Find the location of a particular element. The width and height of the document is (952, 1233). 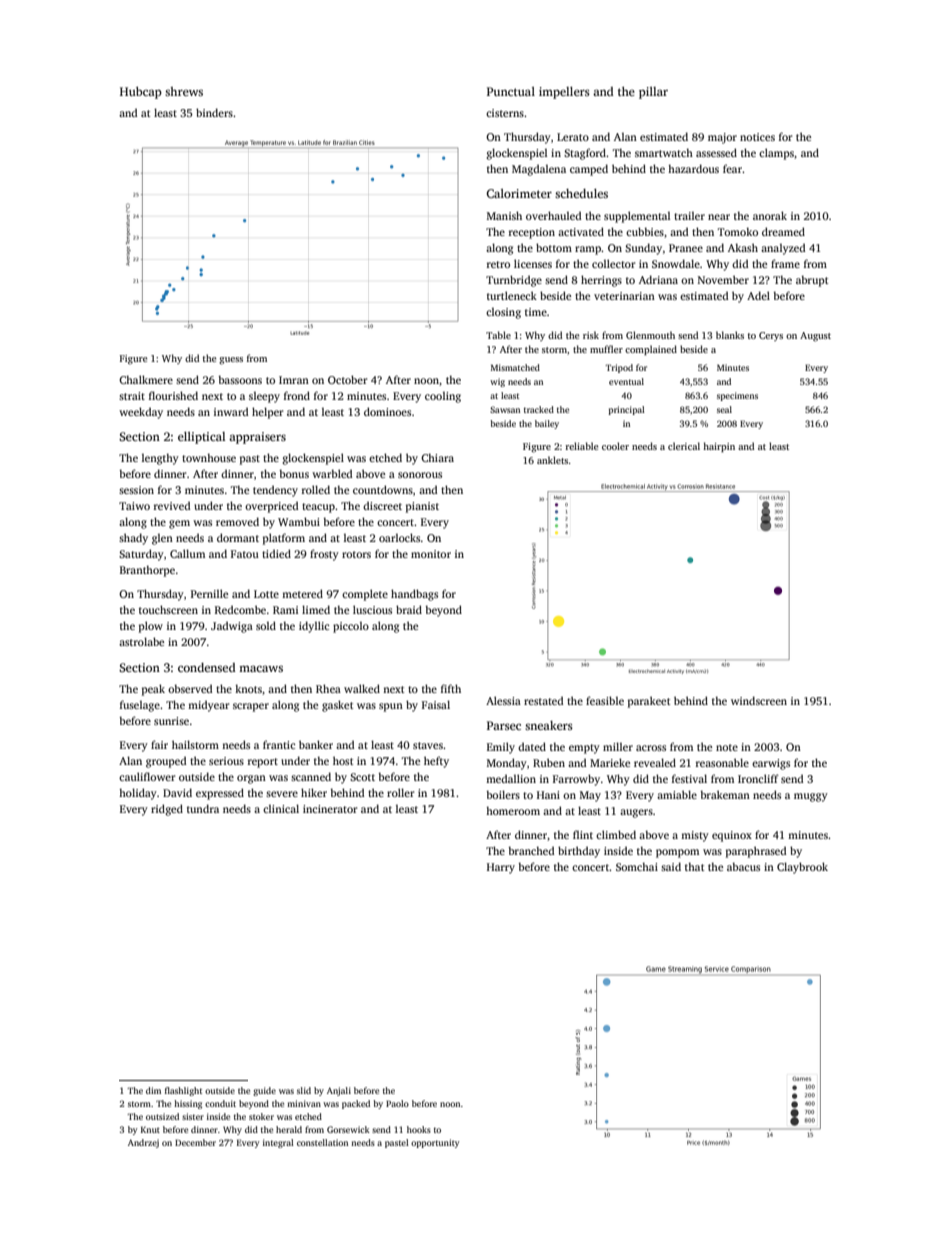

cisterns is located at coordinates (505, 113).
